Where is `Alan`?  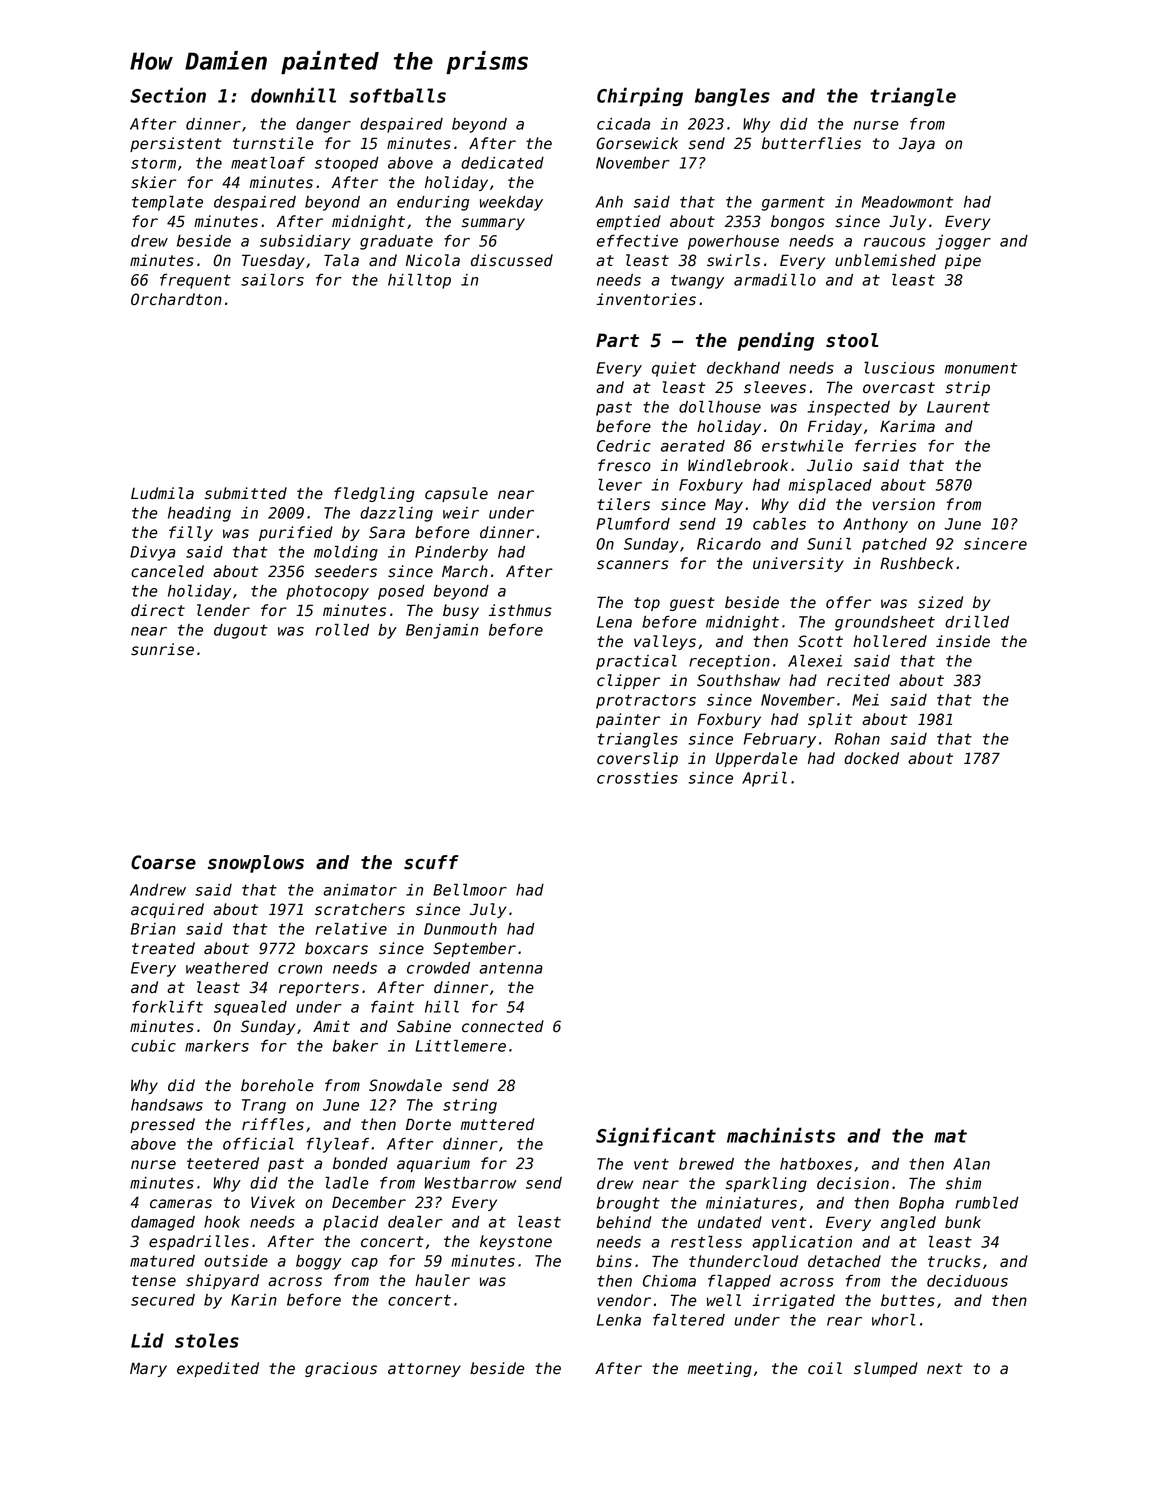
Alan is located at coordinates (971, 1164).
